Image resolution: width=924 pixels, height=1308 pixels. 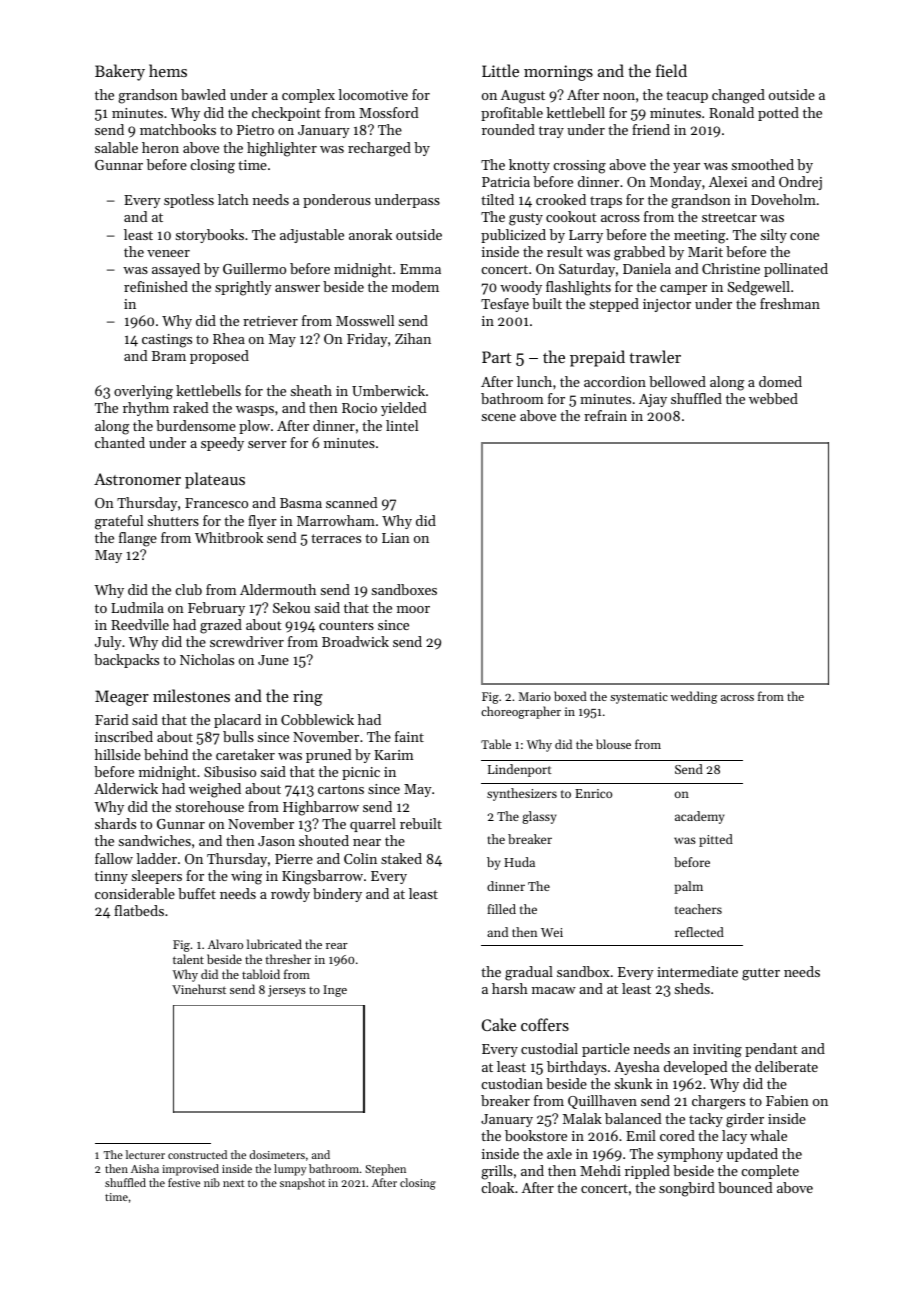 What do you see at coordinates (373, 94) in the screenshot?
I see `locomotive` at bounding box center [373, 94].
